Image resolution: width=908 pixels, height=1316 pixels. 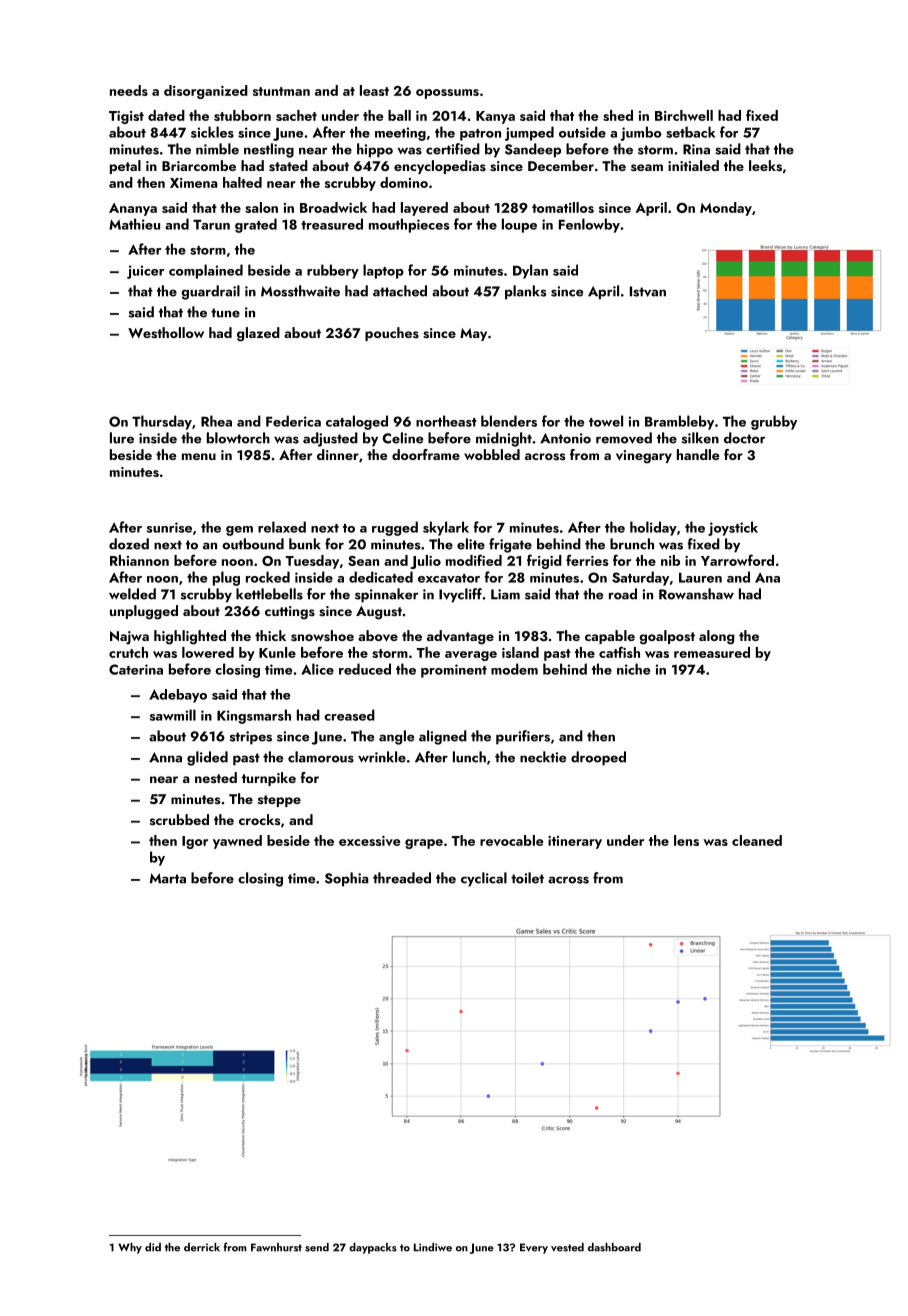 What do you see at coordinates (145, 272) in the document?
I see `juicer` at bounding box center [145, 272].
